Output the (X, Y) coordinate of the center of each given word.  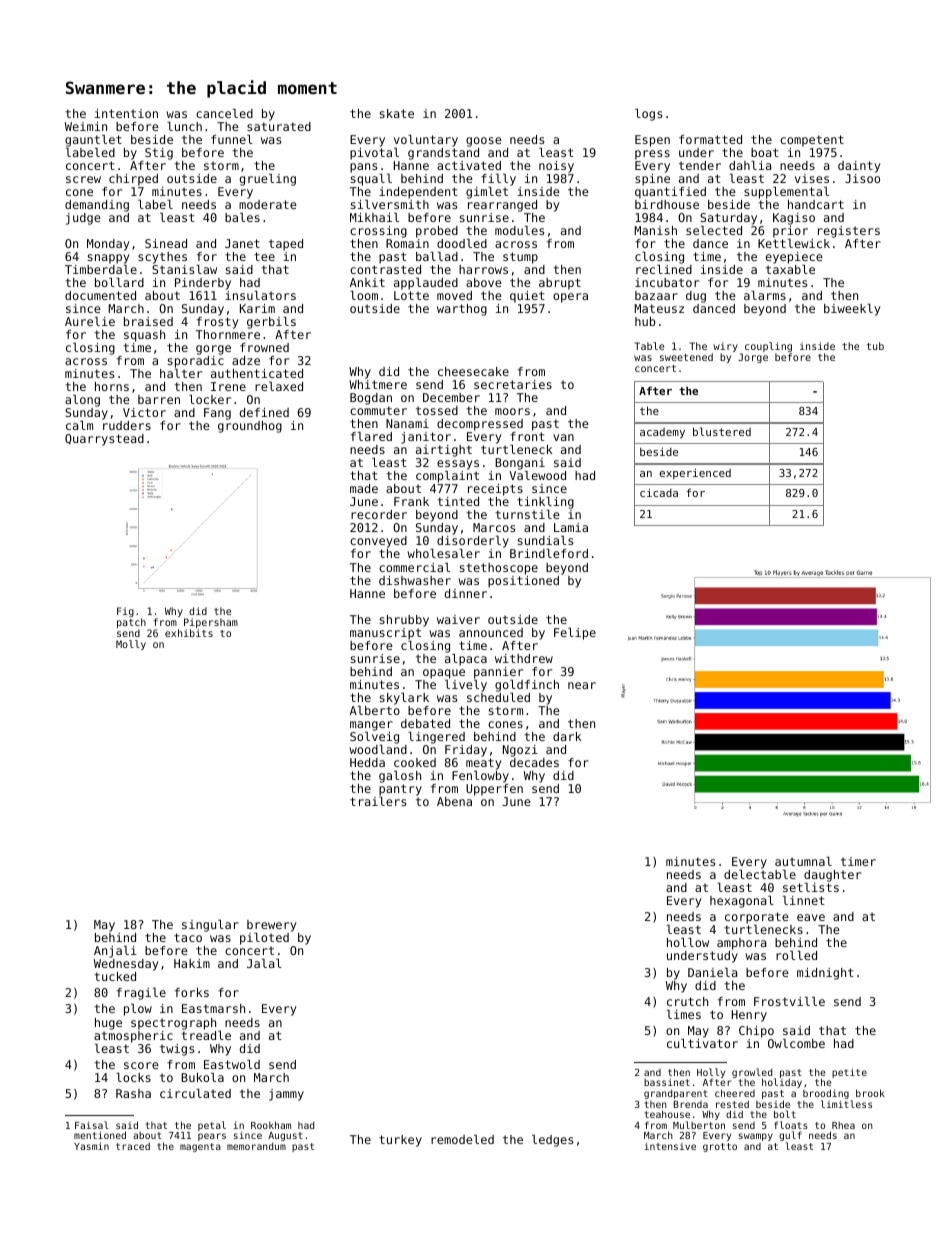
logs (648, 115)
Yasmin (91, 1146)
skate (397, 113)
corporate (757, 918)
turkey (400, 1141)
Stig (159, 154)
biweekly (852, 310)
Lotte (411, 295)
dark (567, 736)
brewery (271, 926)
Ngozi (520, 751)
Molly (131, 645)
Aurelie (90, 321)
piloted (264, 939)
